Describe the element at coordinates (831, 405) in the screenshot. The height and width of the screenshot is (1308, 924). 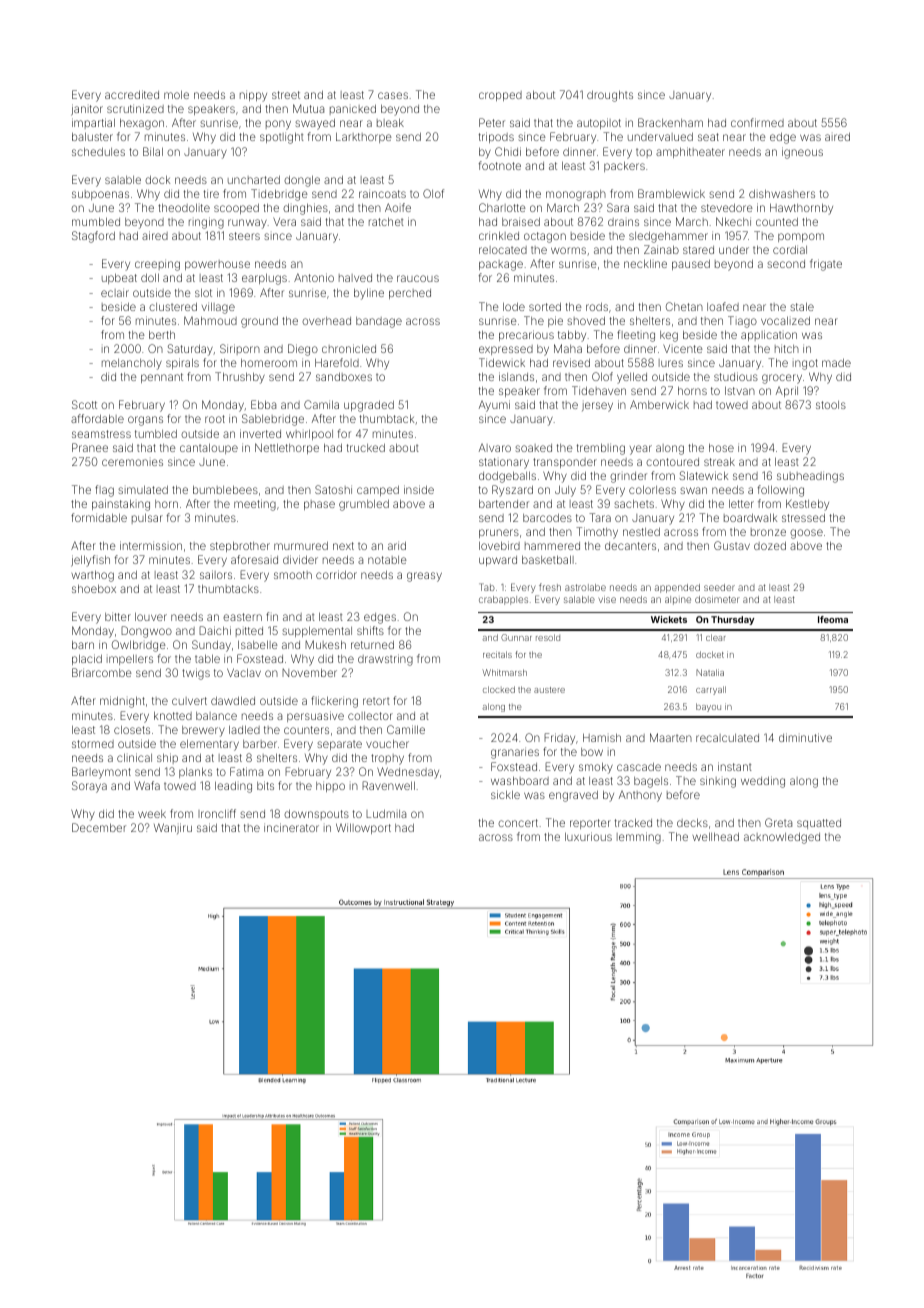
I see `stools` at that location.
